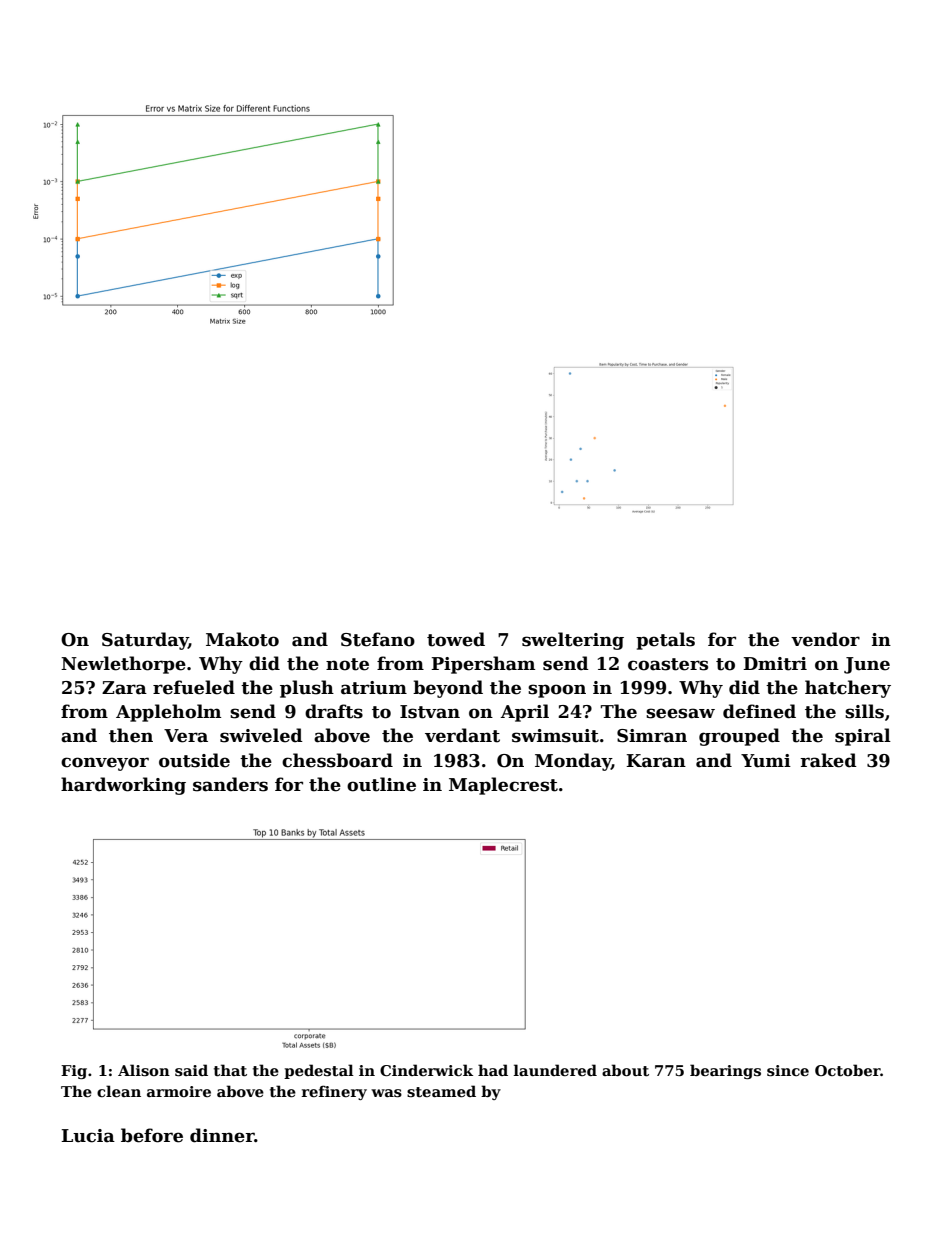 The image size is (952, 1233). I want to click on Makoto, so click(242, 639).
